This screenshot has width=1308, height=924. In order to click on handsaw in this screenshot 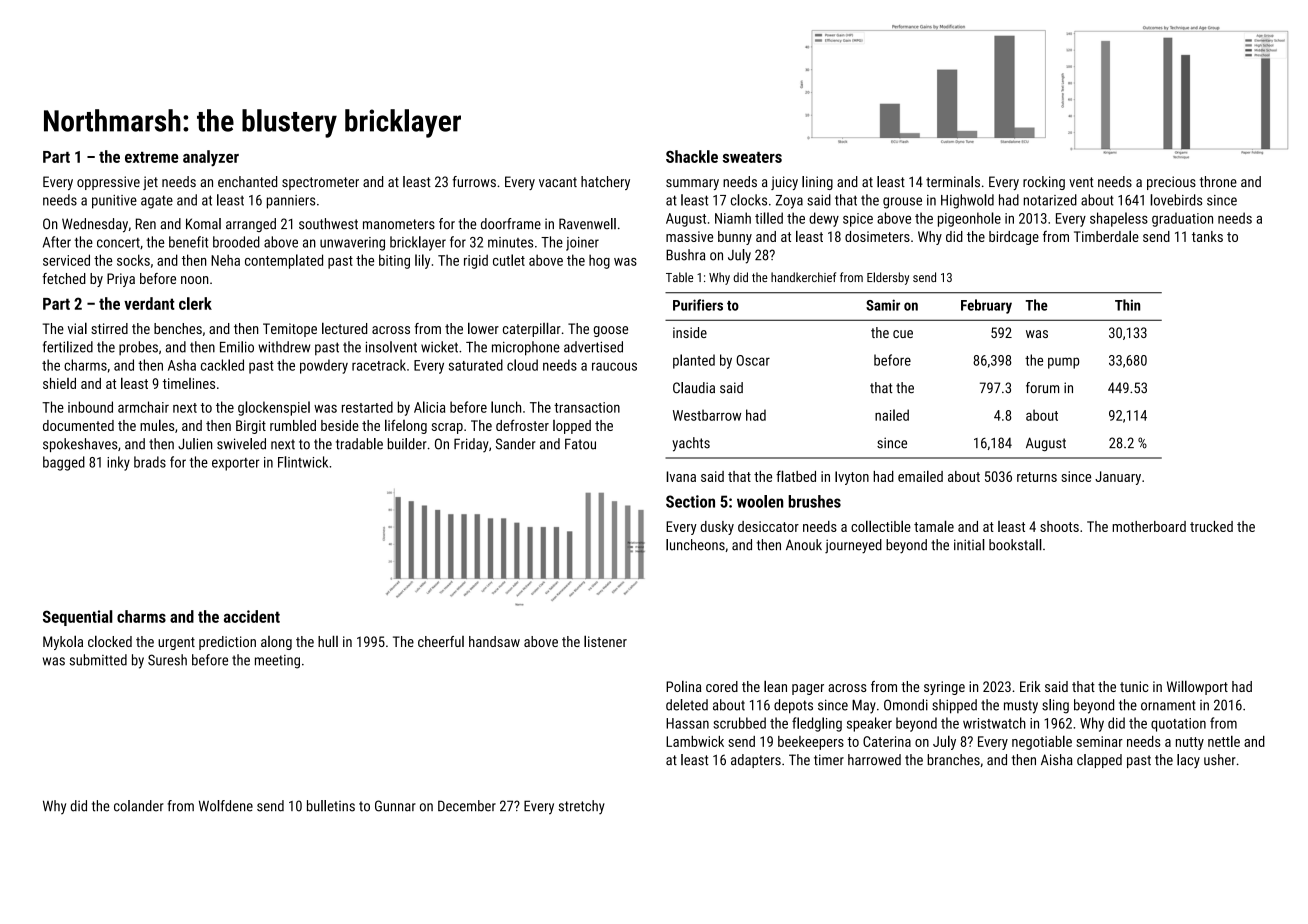, I will do `click(494, 641)`.
